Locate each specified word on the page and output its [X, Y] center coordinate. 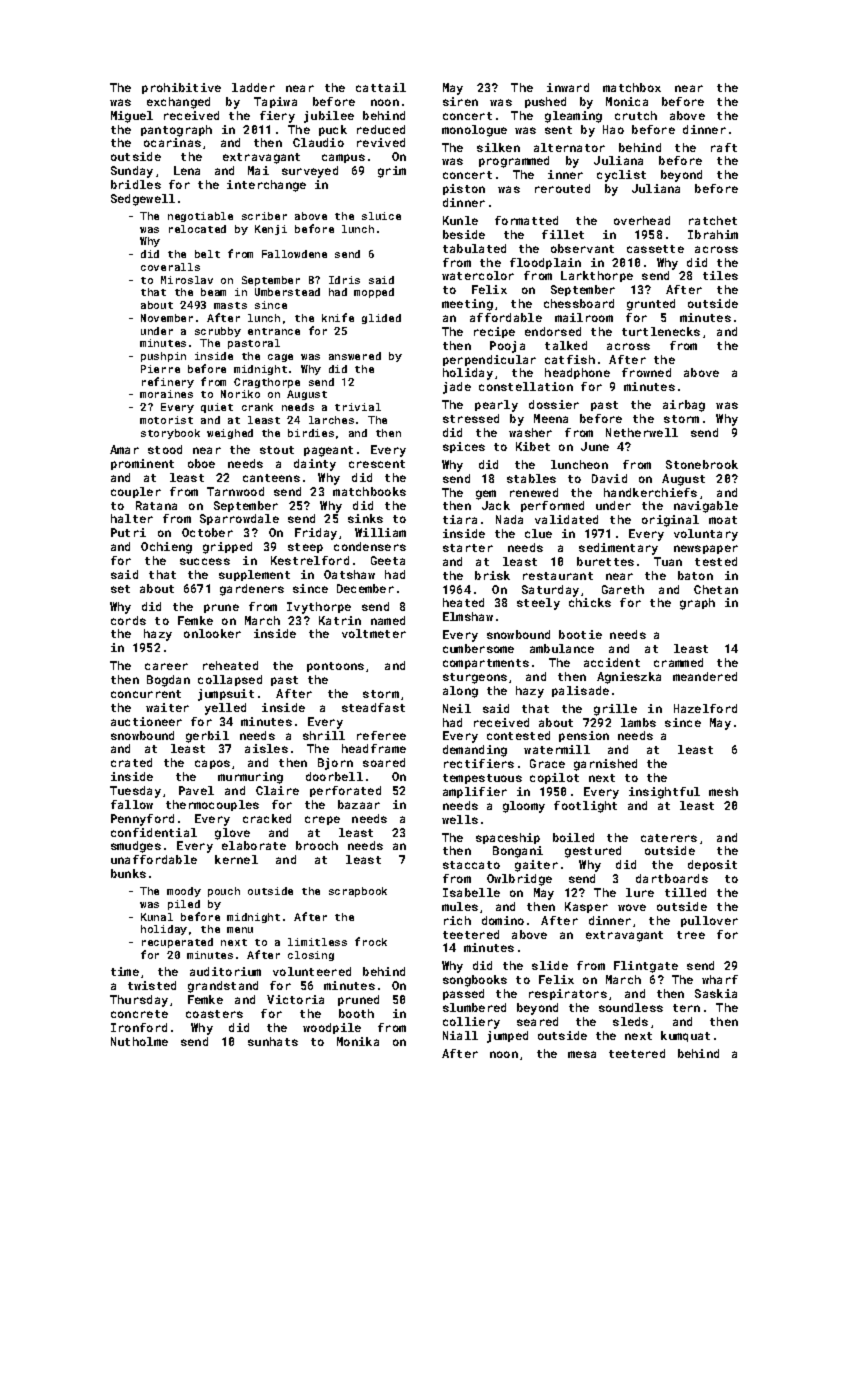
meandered [705, 676]
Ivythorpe [319, 608]
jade [457, 388]
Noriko [240, 394]
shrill [324, 735]
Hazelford [705, 708]
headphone [577, 373]
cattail [381, 87]
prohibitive [181, 88]
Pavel [196, 790]
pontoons [335, 667]
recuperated [177, 943]
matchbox [632, 87]
